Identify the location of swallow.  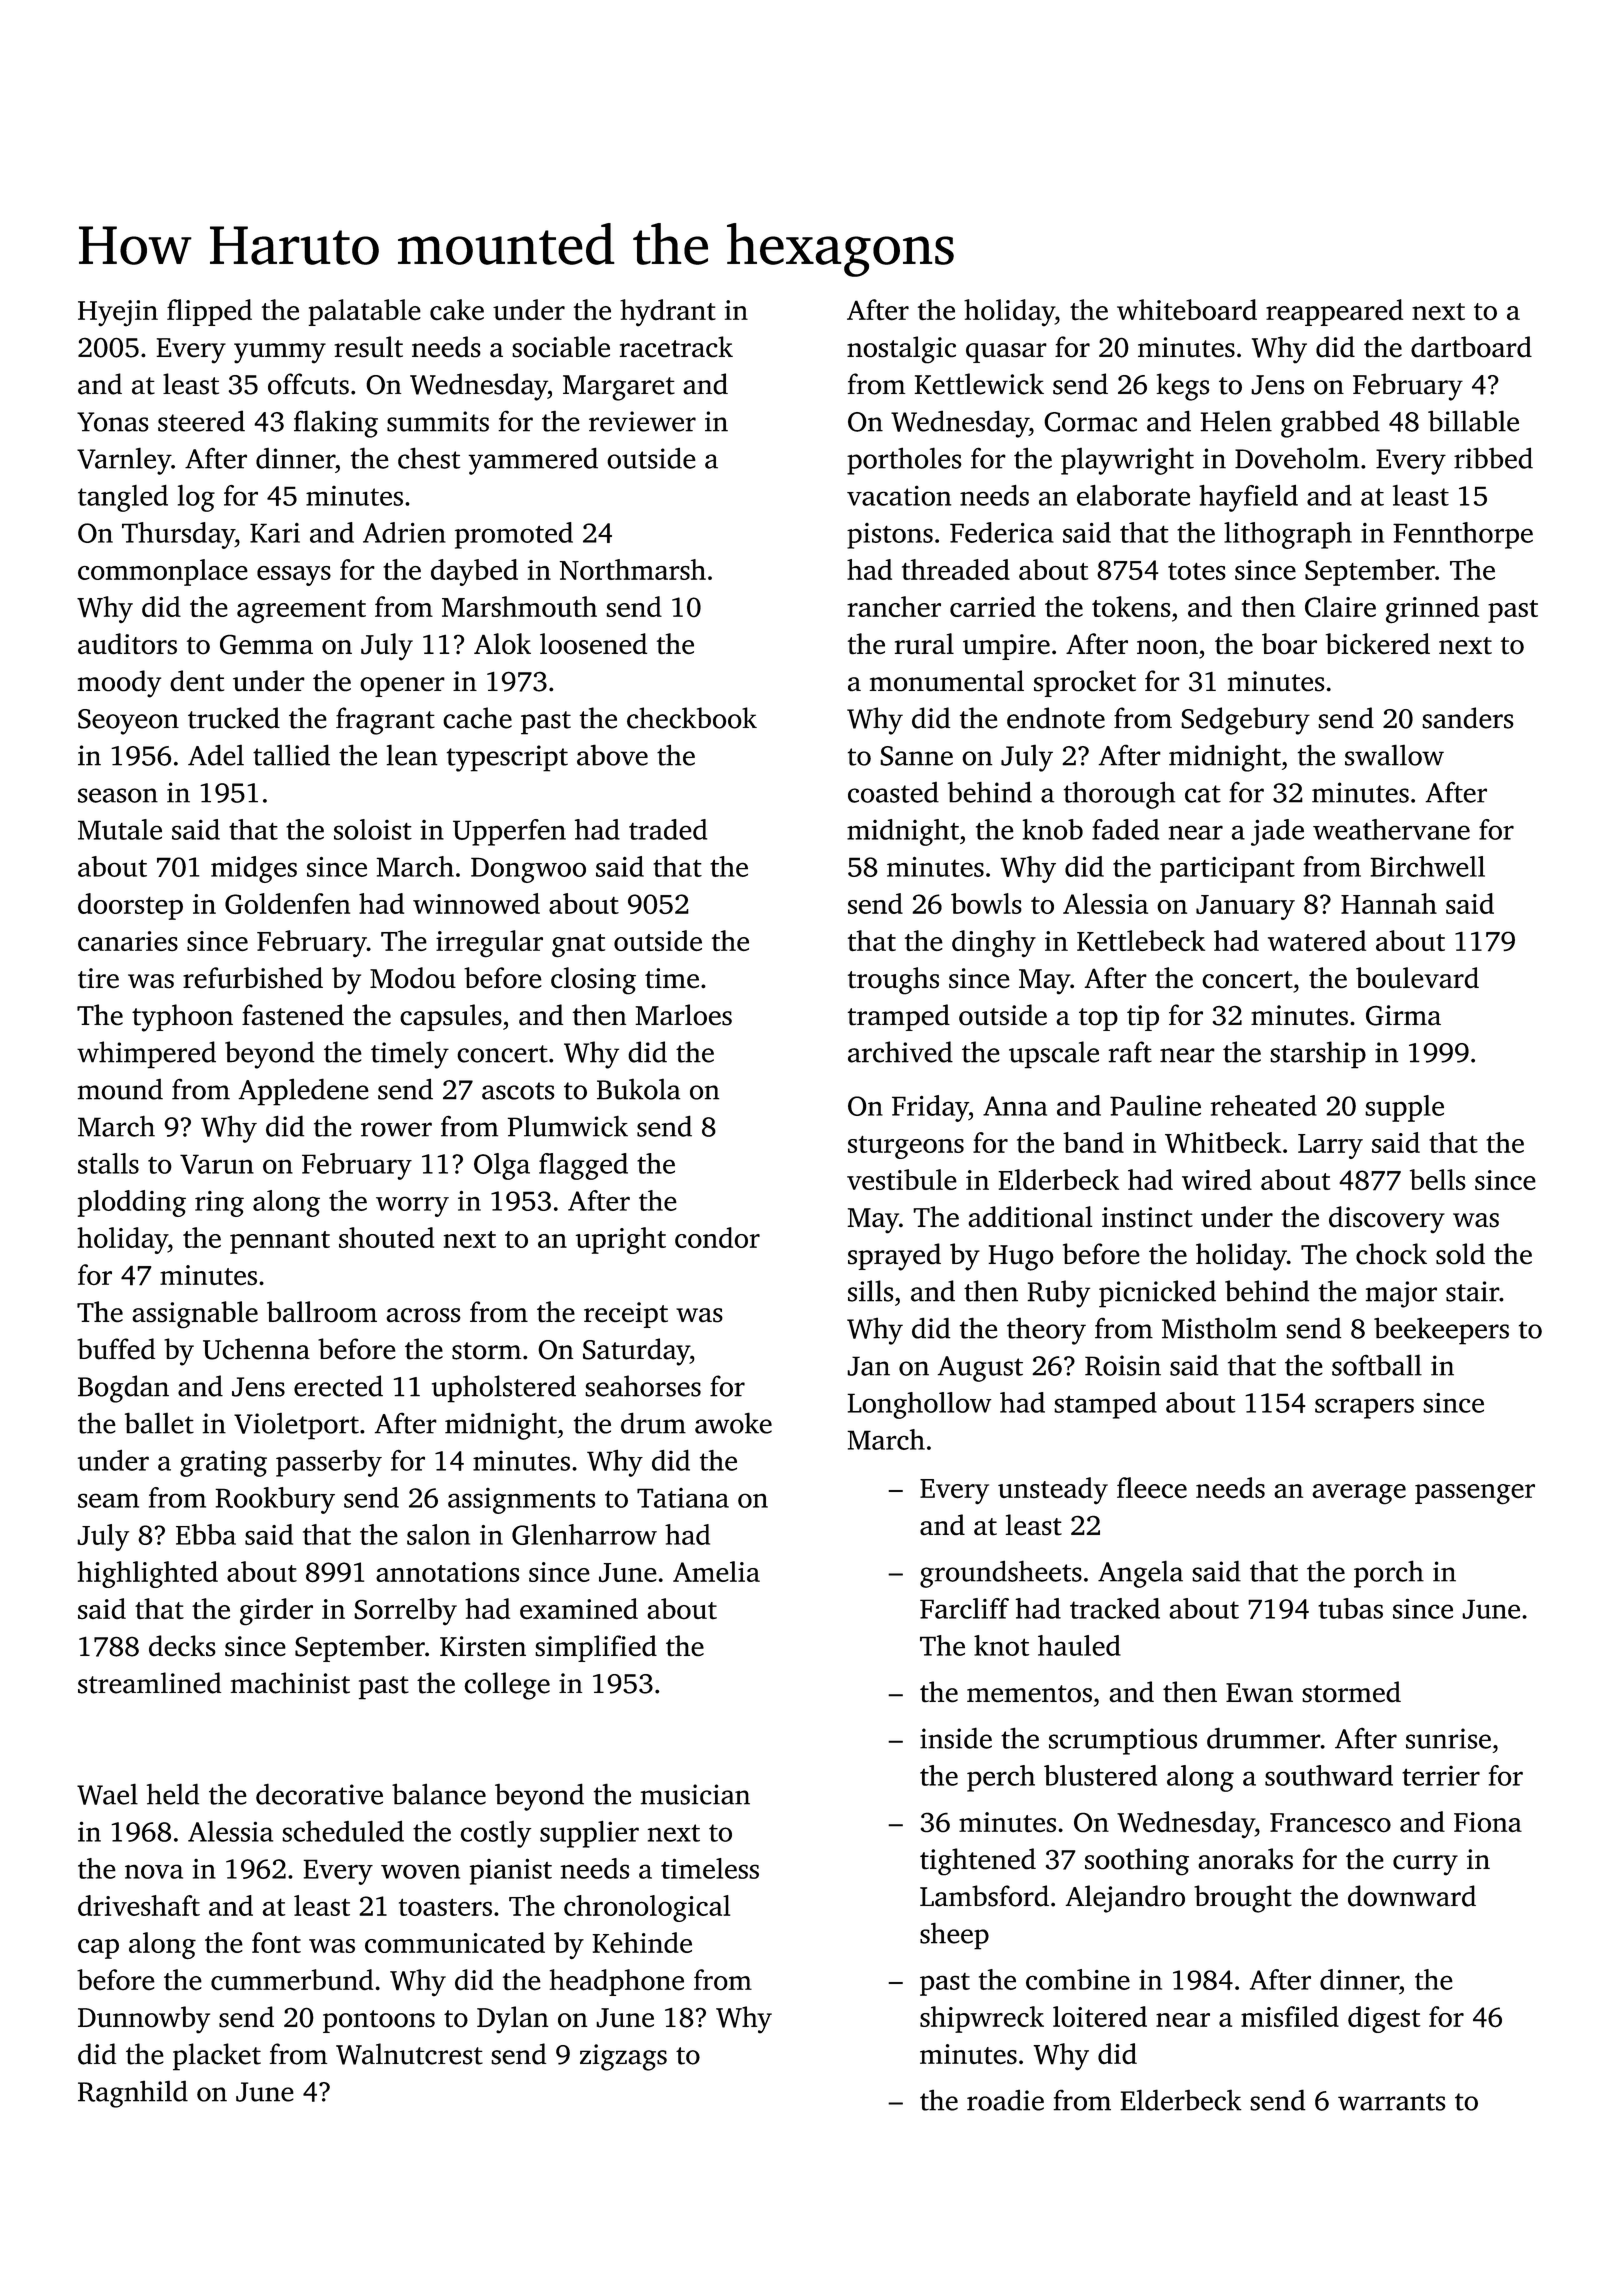
(1394, 755).
